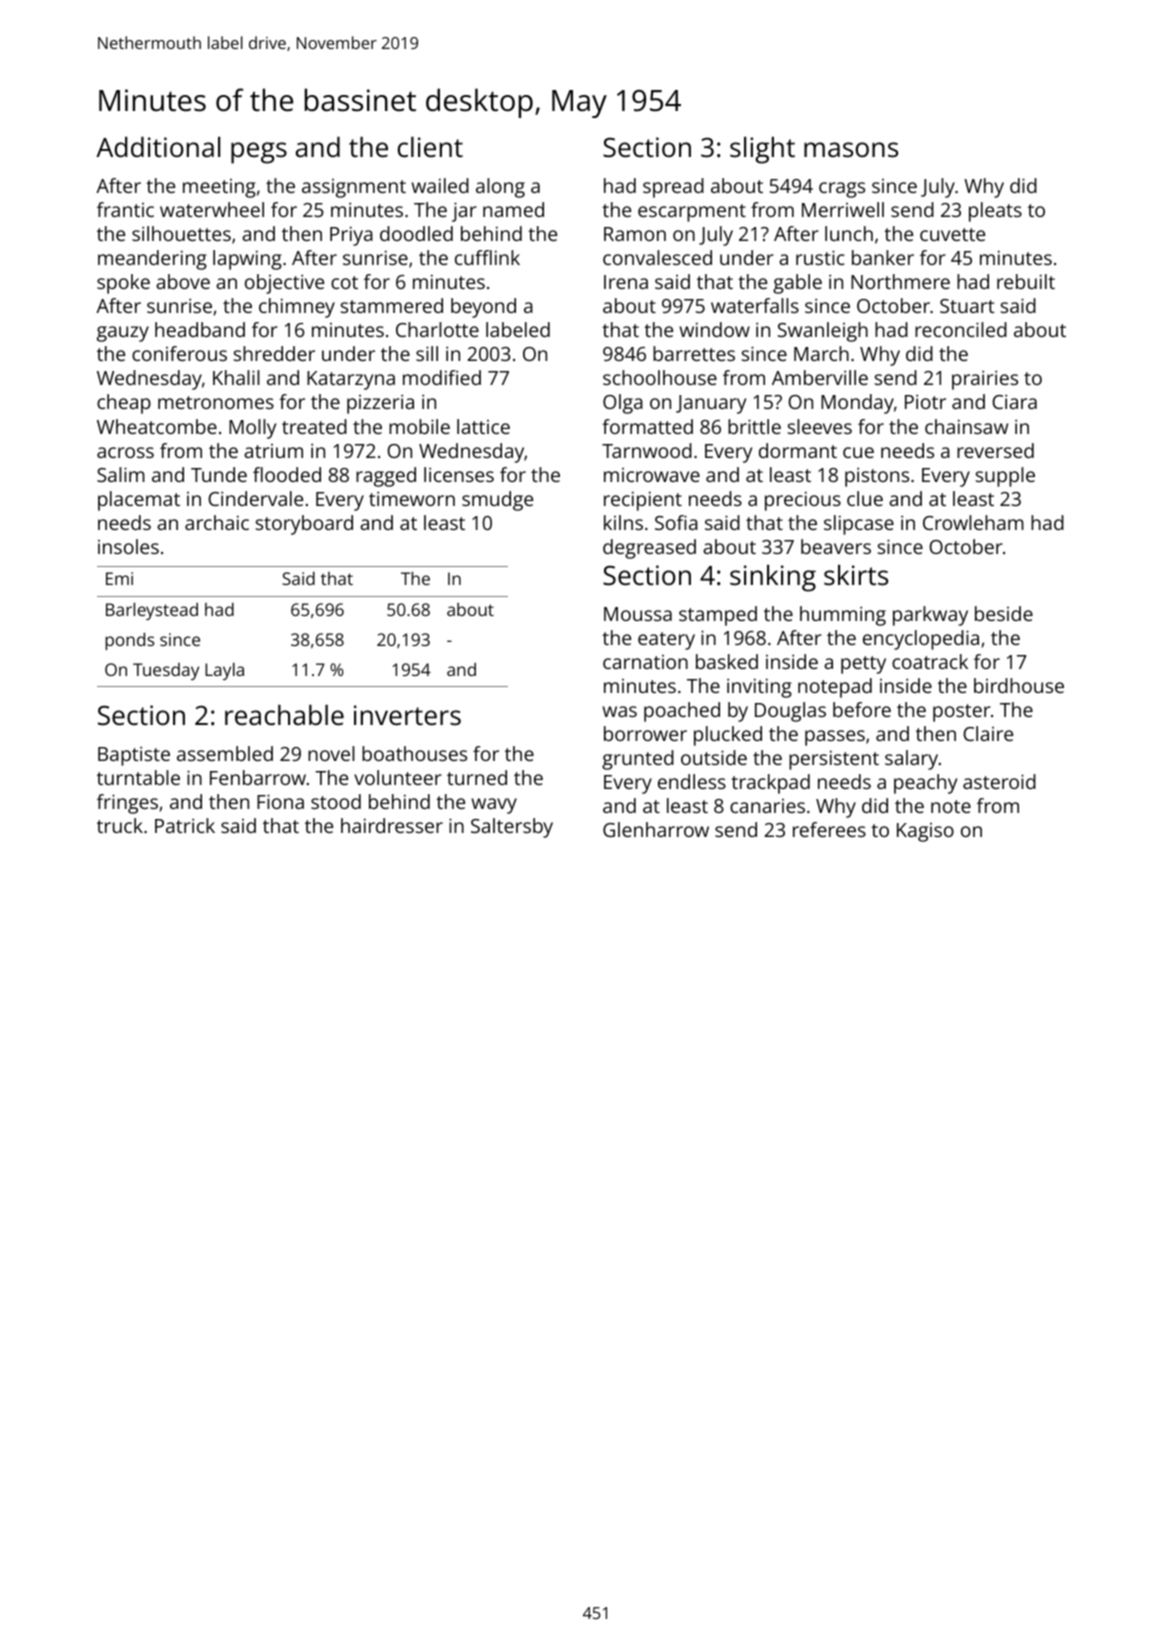  Describe the element at coordinates (647, 426) in the image. I see `formatted` at that location.
